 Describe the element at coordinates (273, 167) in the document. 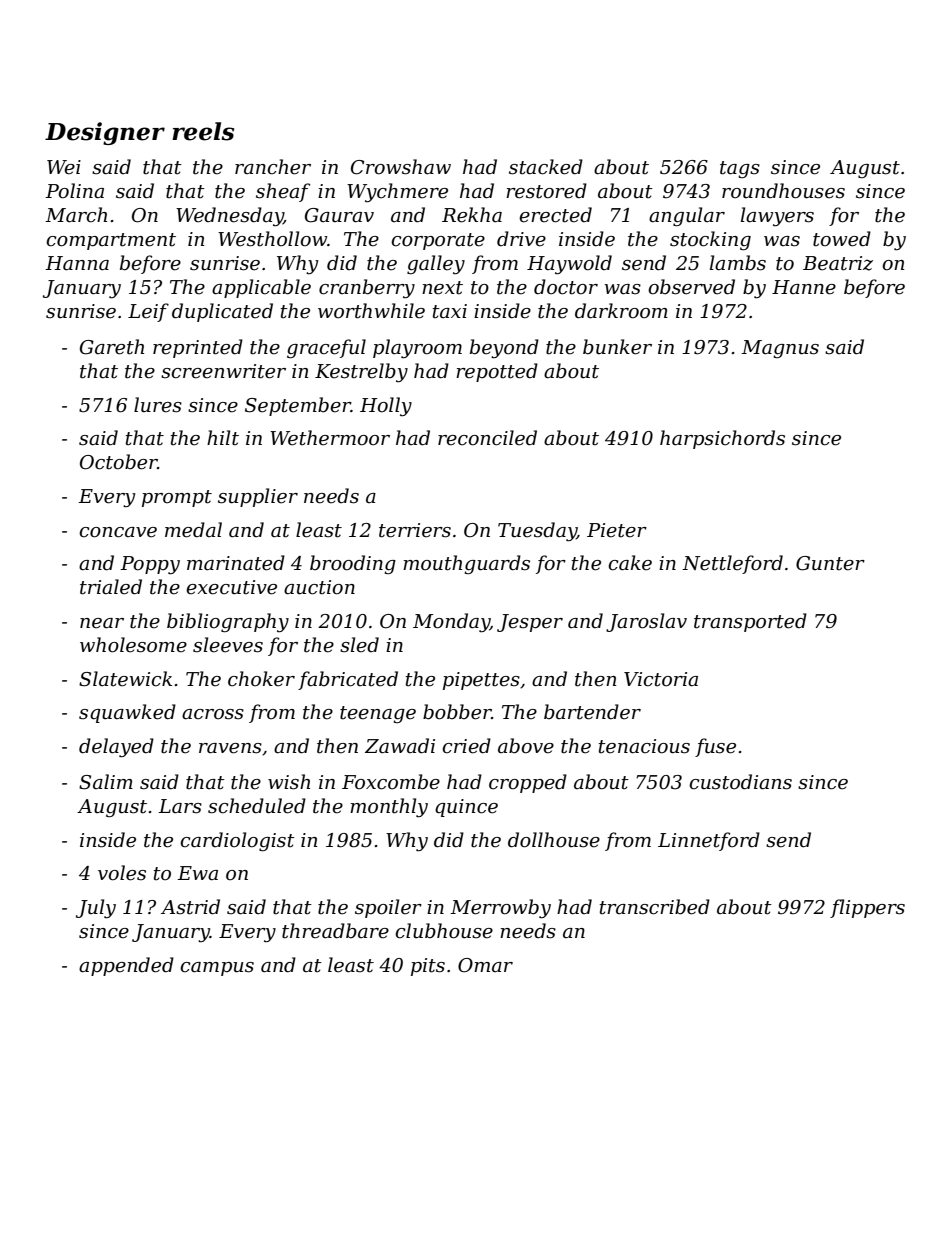

I see `rancher` at that location.
